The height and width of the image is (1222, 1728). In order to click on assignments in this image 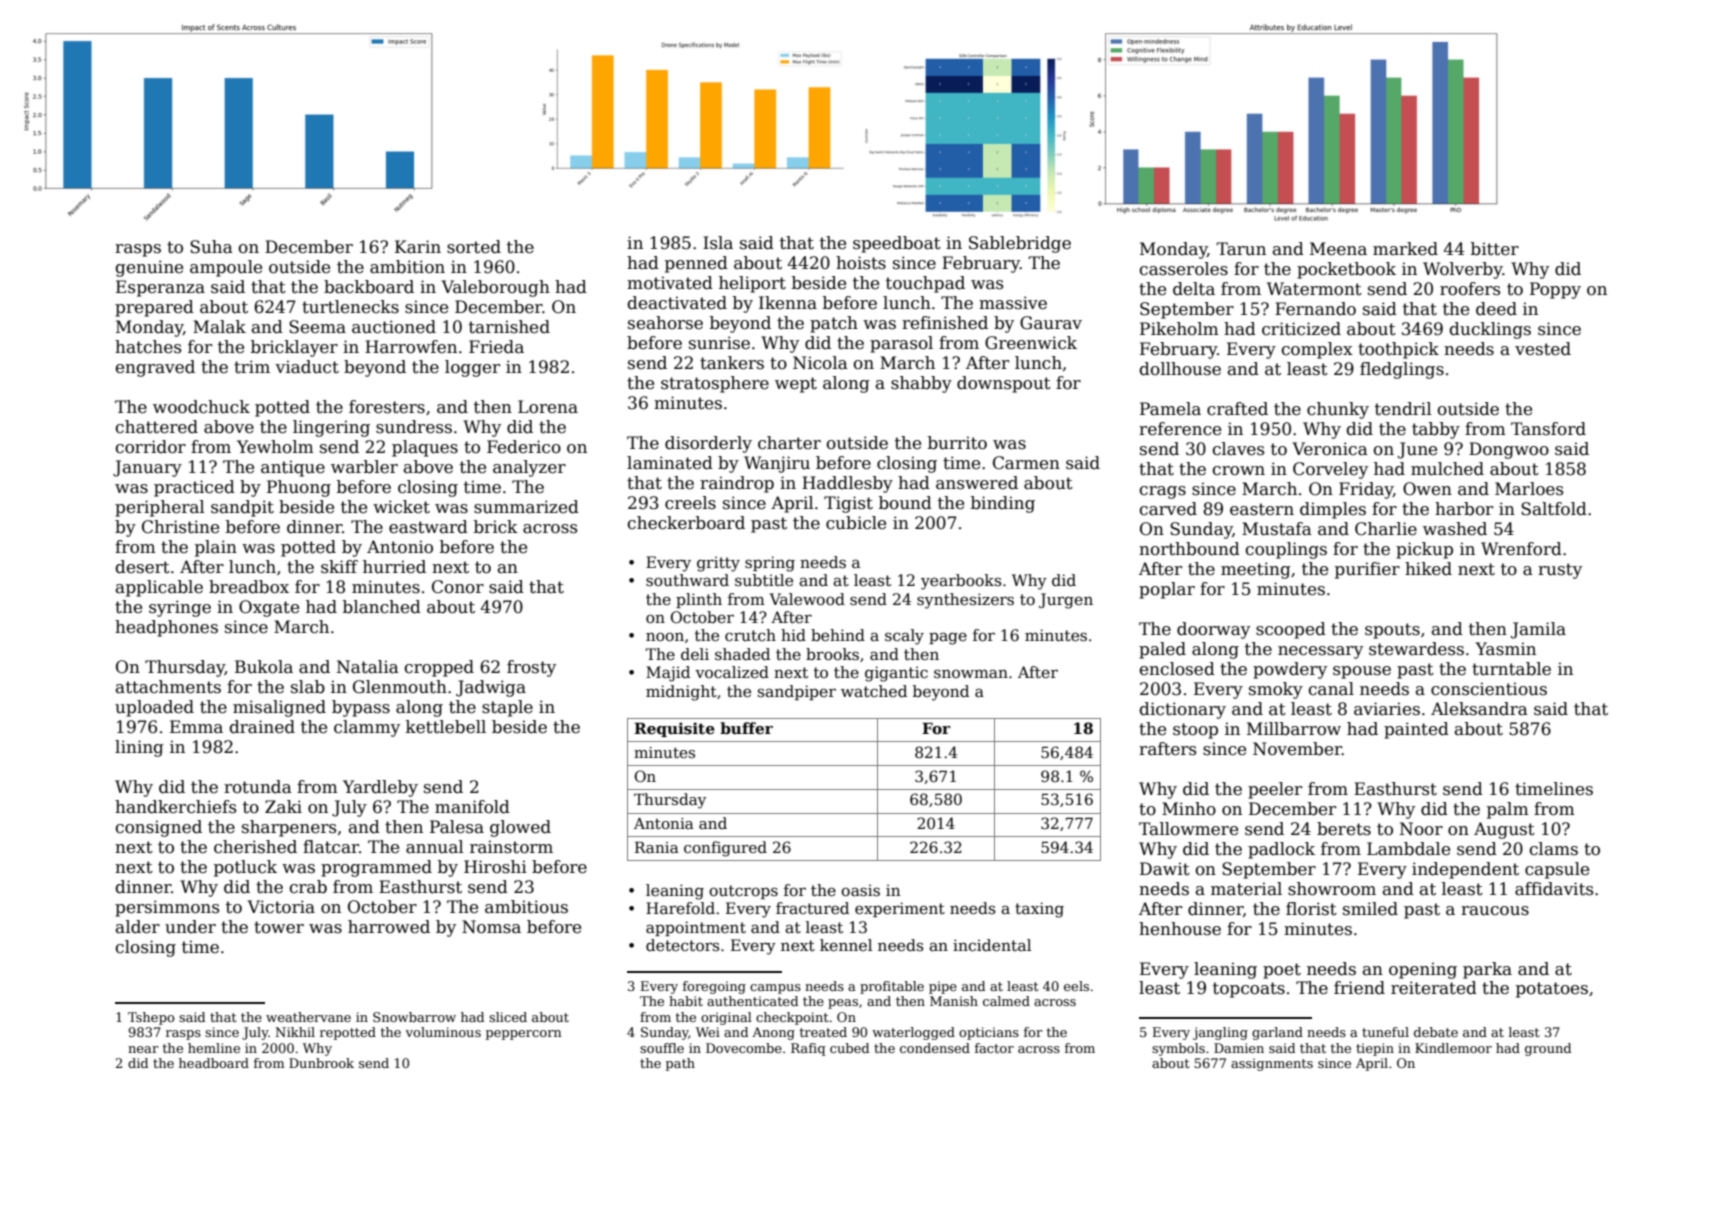, I will do `click(1272, 1064)`.
